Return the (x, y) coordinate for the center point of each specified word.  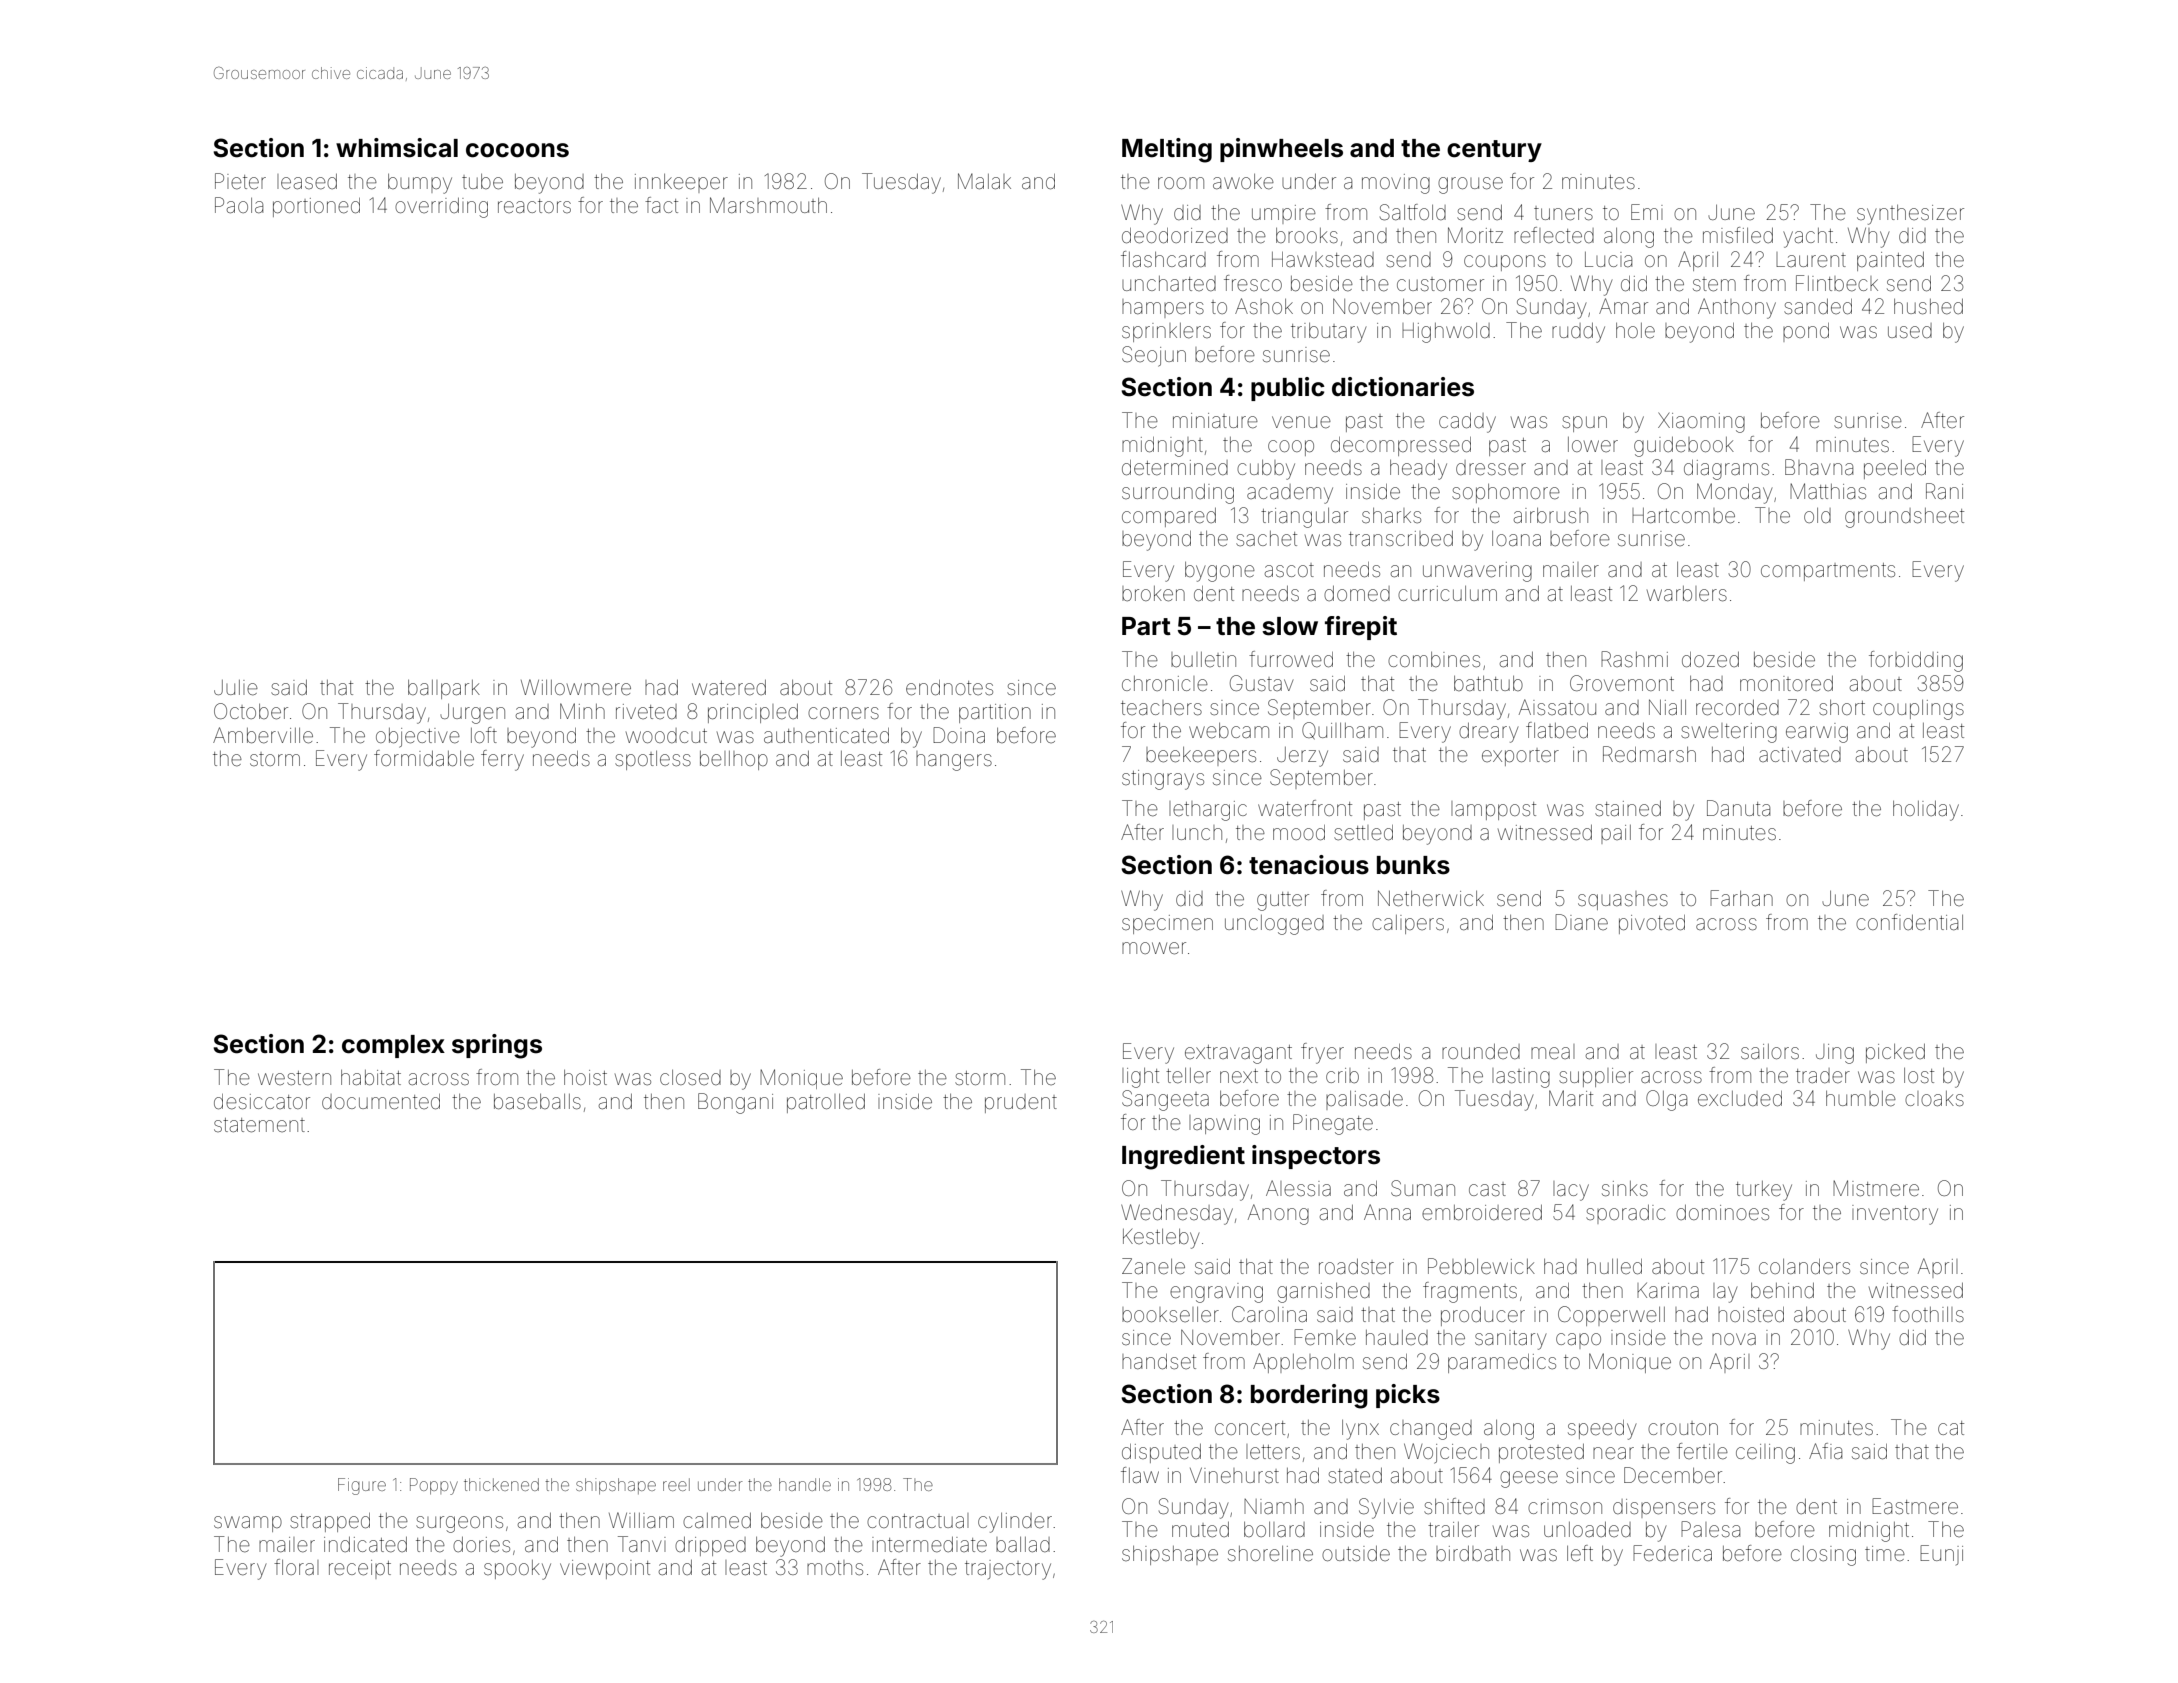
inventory (1895, 1215)
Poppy (434, 1486)
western (294, 1078)
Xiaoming (1701, 422)
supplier (1596, 1077)
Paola (239, 205)
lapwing (1224, 1125)
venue (1301, 422)
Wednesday (1177, 1214)
